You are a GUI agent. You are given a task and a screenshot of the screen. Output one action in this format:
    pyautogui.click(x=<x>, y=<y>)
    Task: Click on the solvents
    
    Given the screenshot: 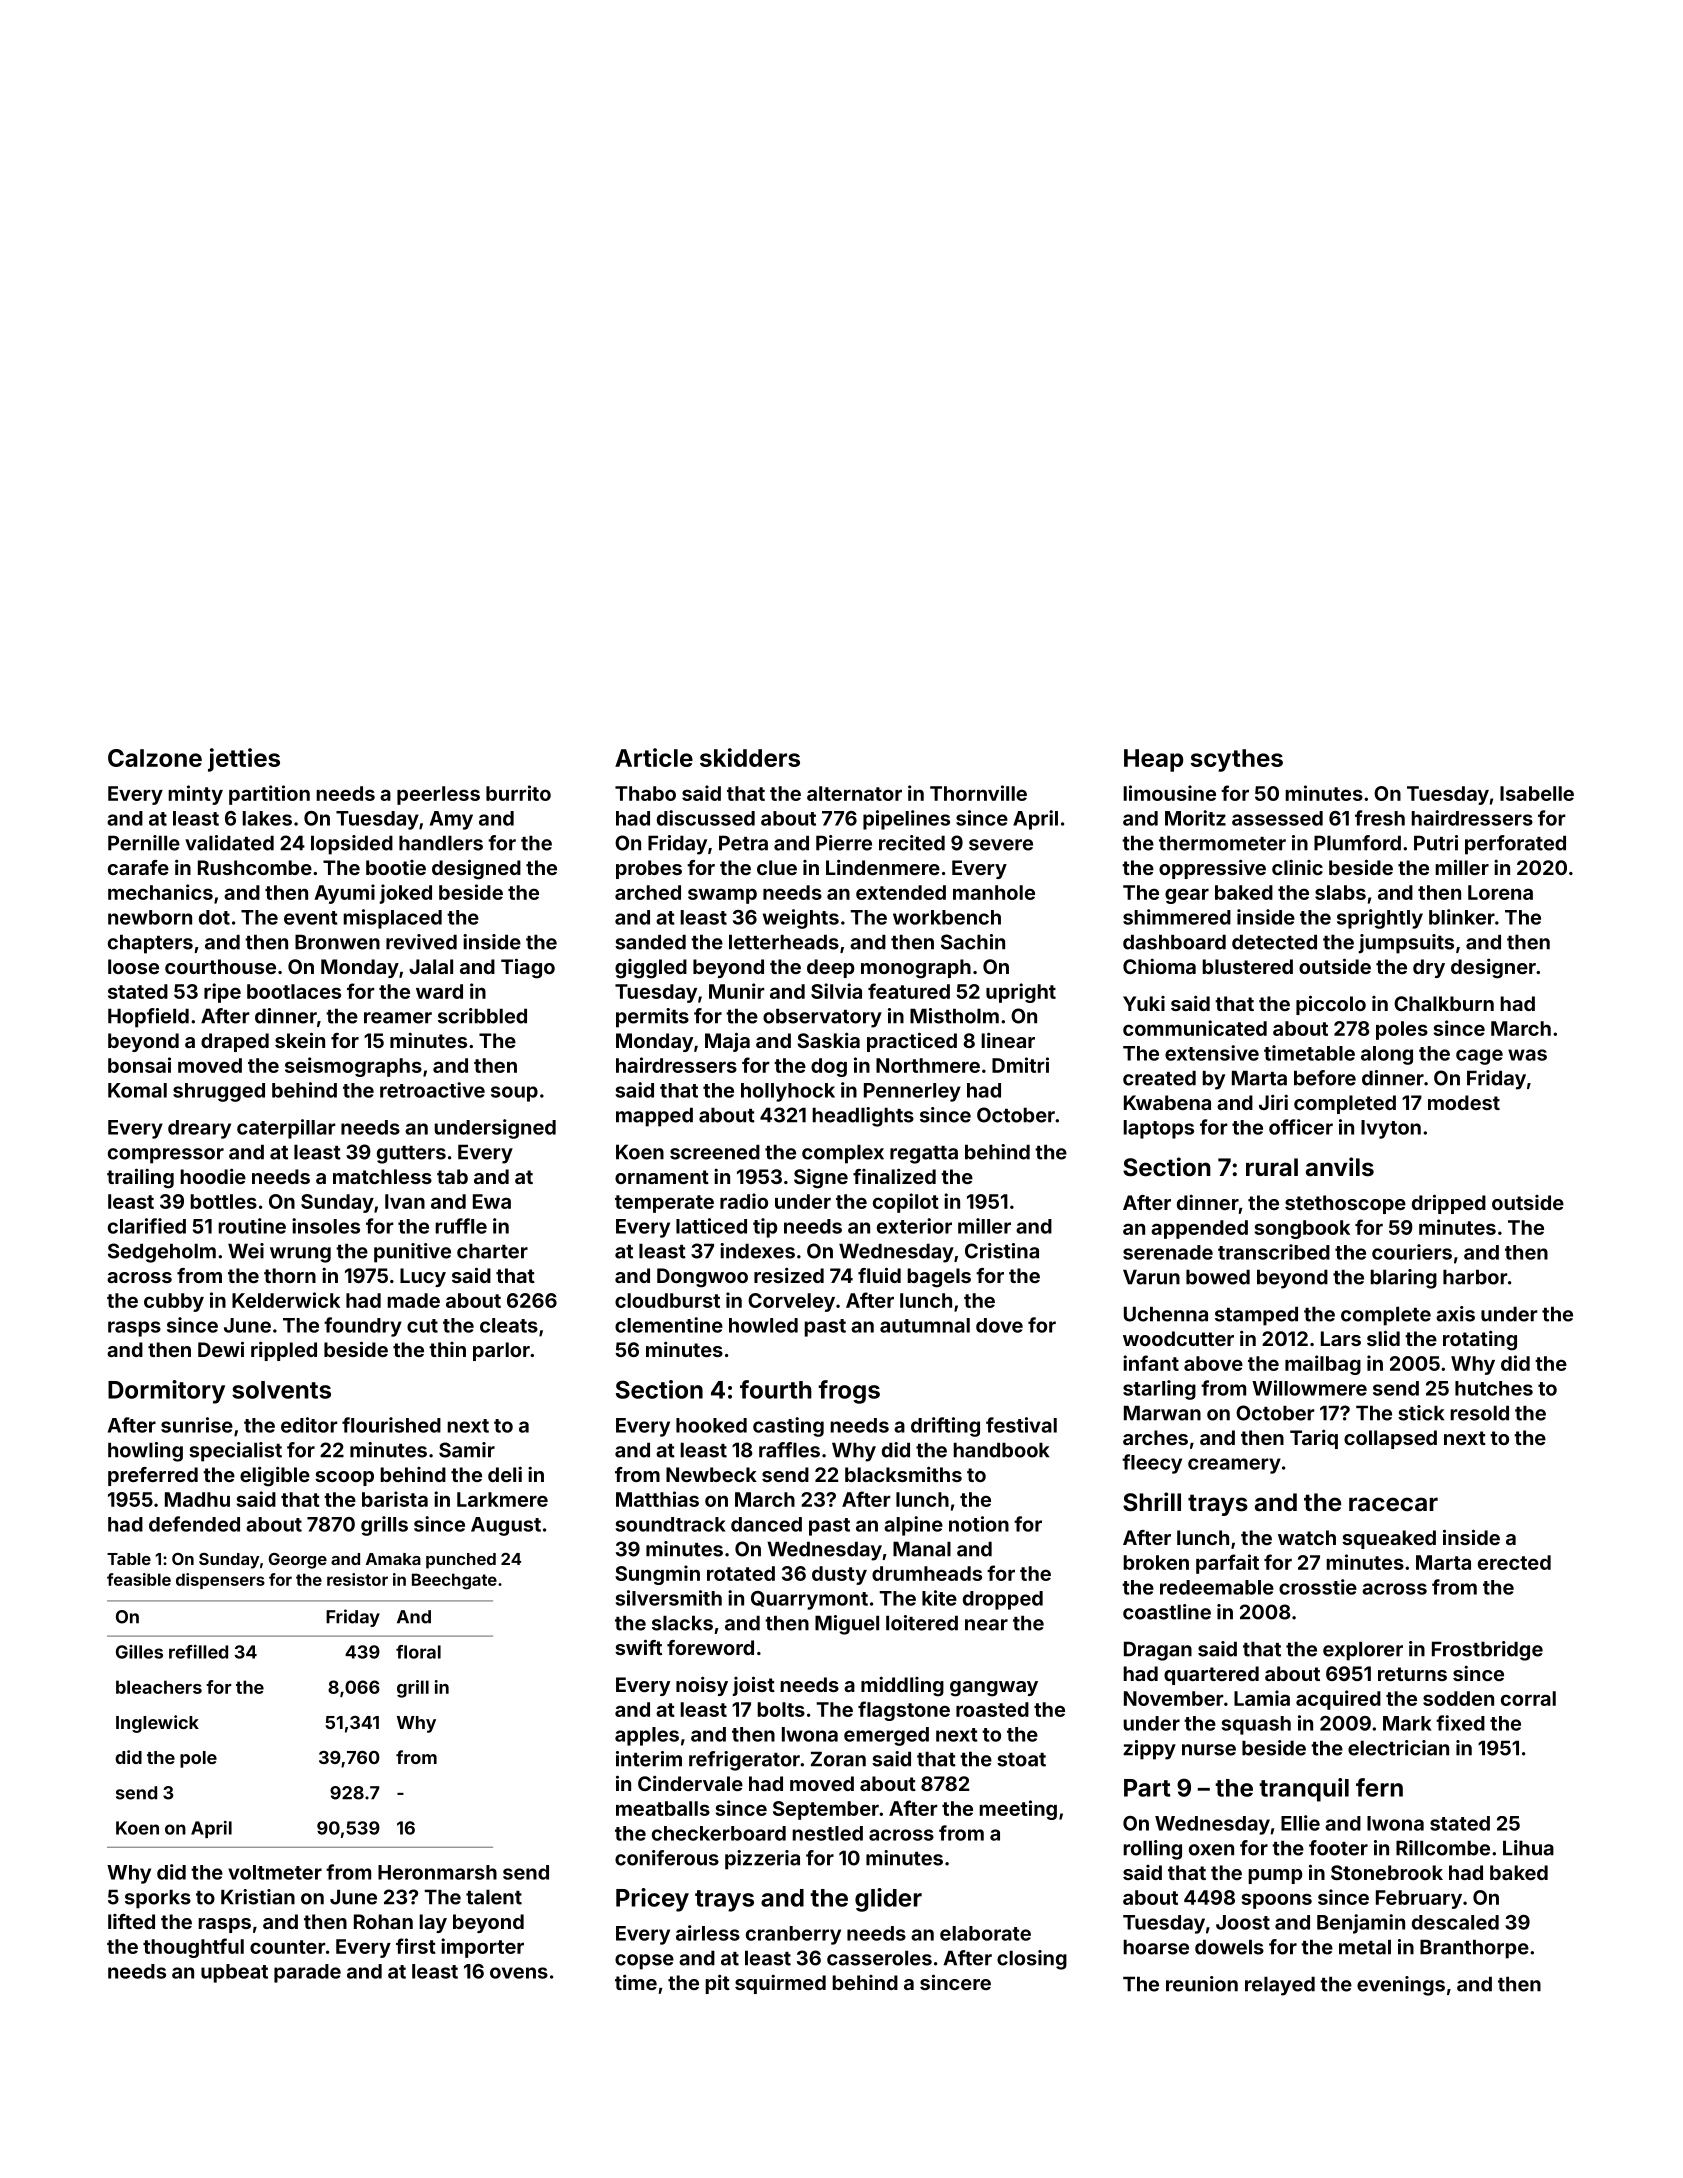 What is the action you would take?
    pyautogui.click(x=281, y=1390)
